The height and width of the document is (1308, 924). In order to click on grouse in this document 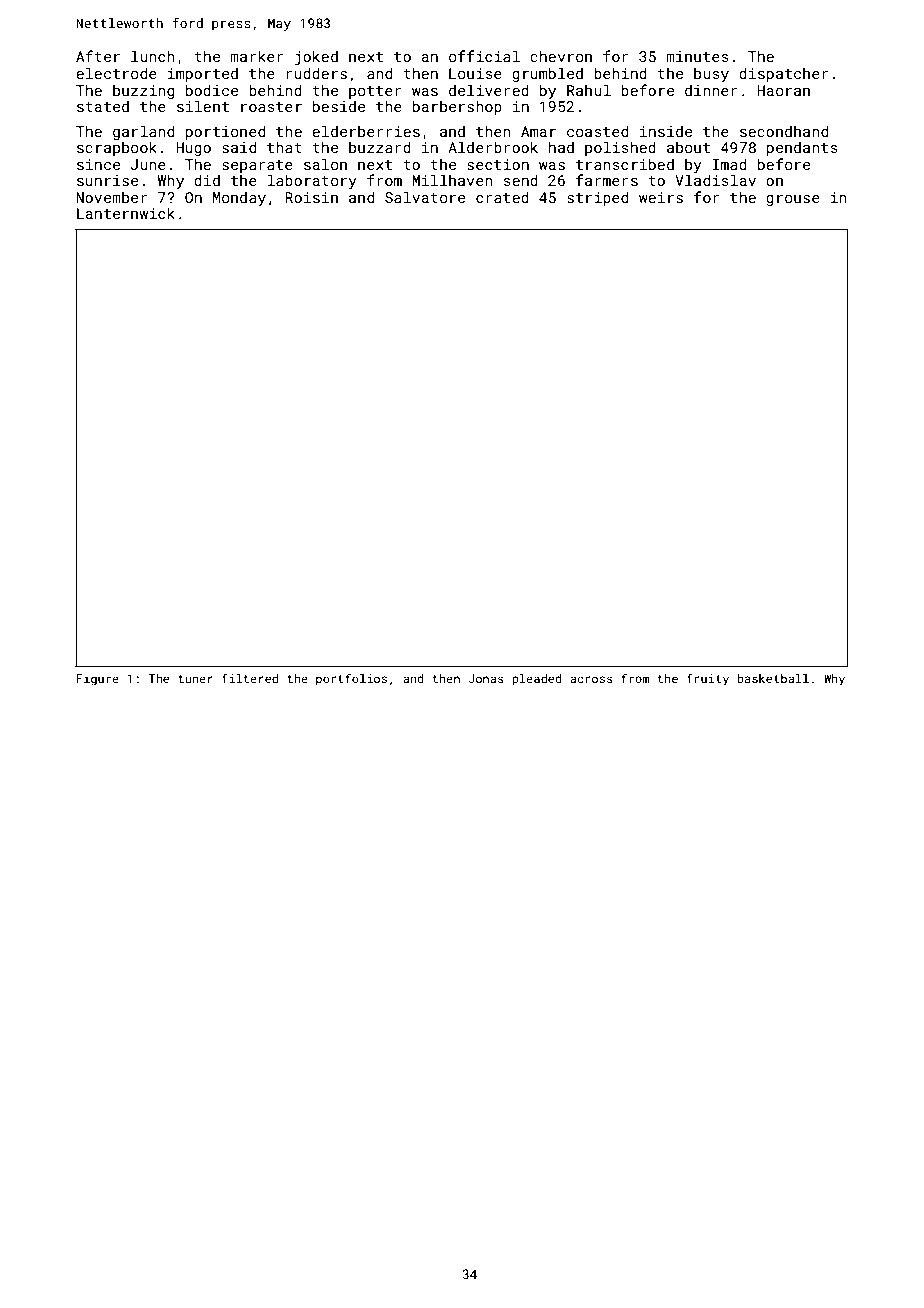, I will do `click(793, 200)`.
